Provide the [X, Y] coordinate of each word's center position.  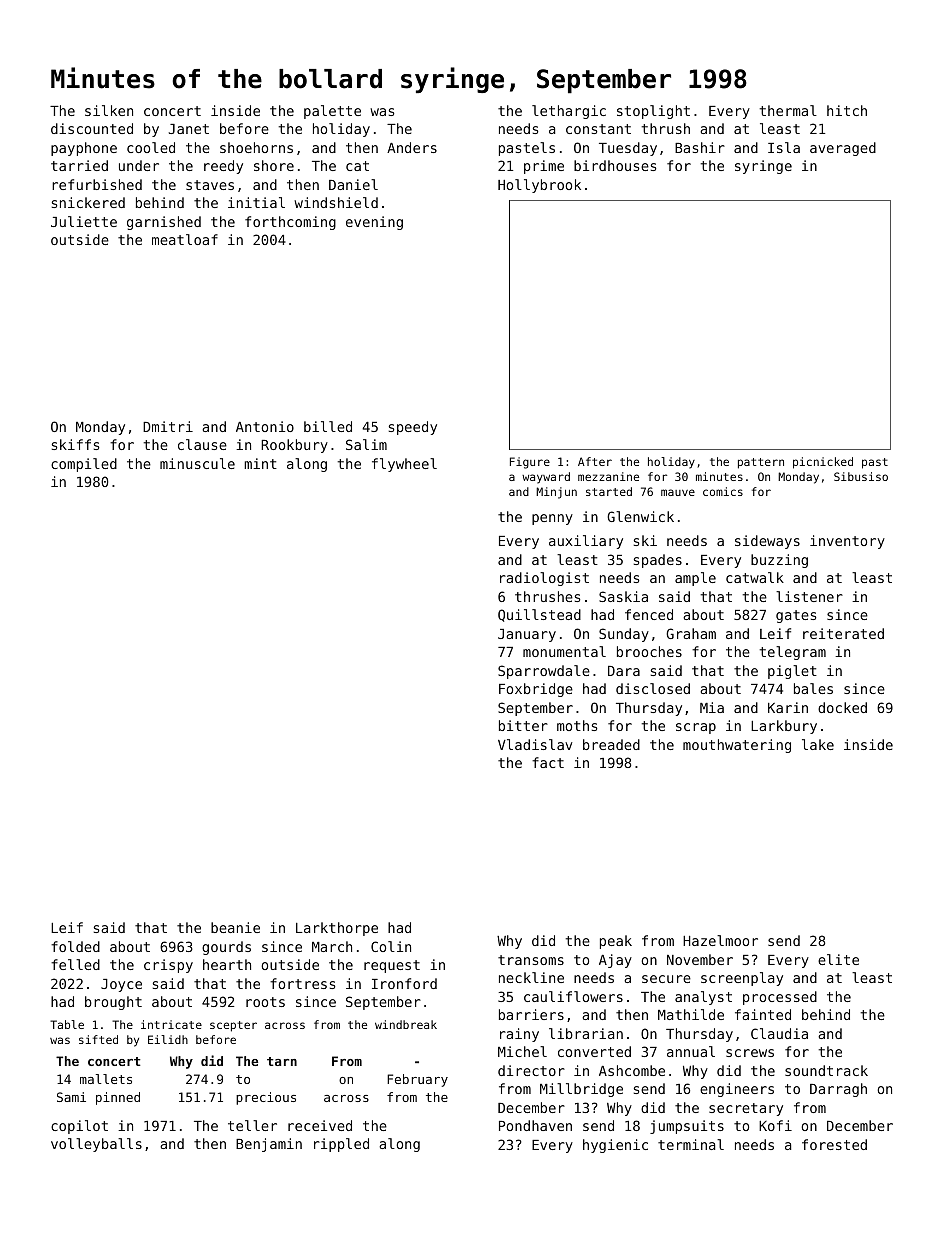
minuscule [197, 463]
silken [109, 110]
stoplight [653, 112]
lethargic [569, 112]
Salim [366, 444]
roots [265, 1002]
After [595, 461]
